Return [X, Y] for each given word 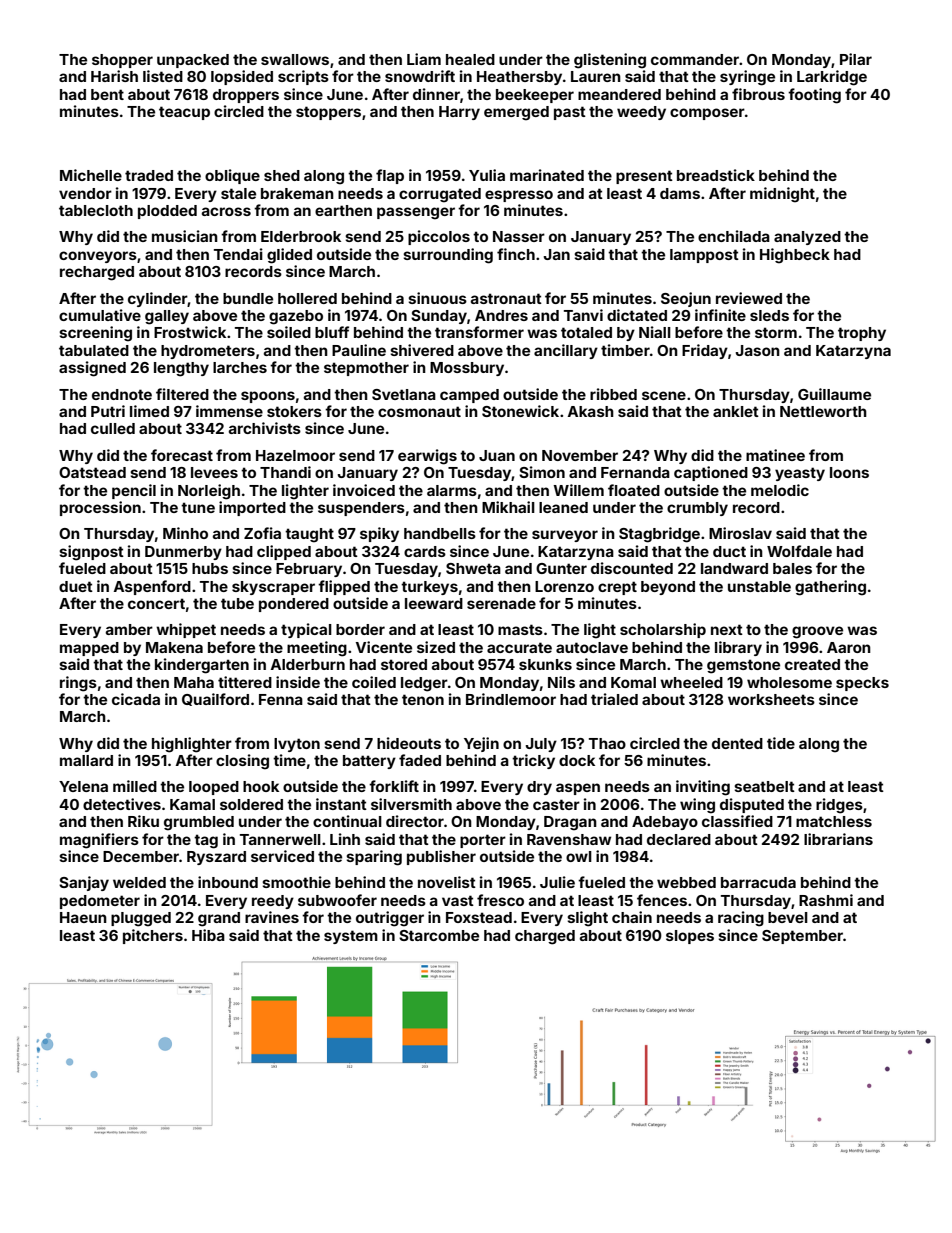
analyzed [807, 238]
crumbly [697, 509]
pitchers [153, 936]
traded [149, 175]
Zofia [262, 533]
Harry [459, 113]
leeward [434, 603]
